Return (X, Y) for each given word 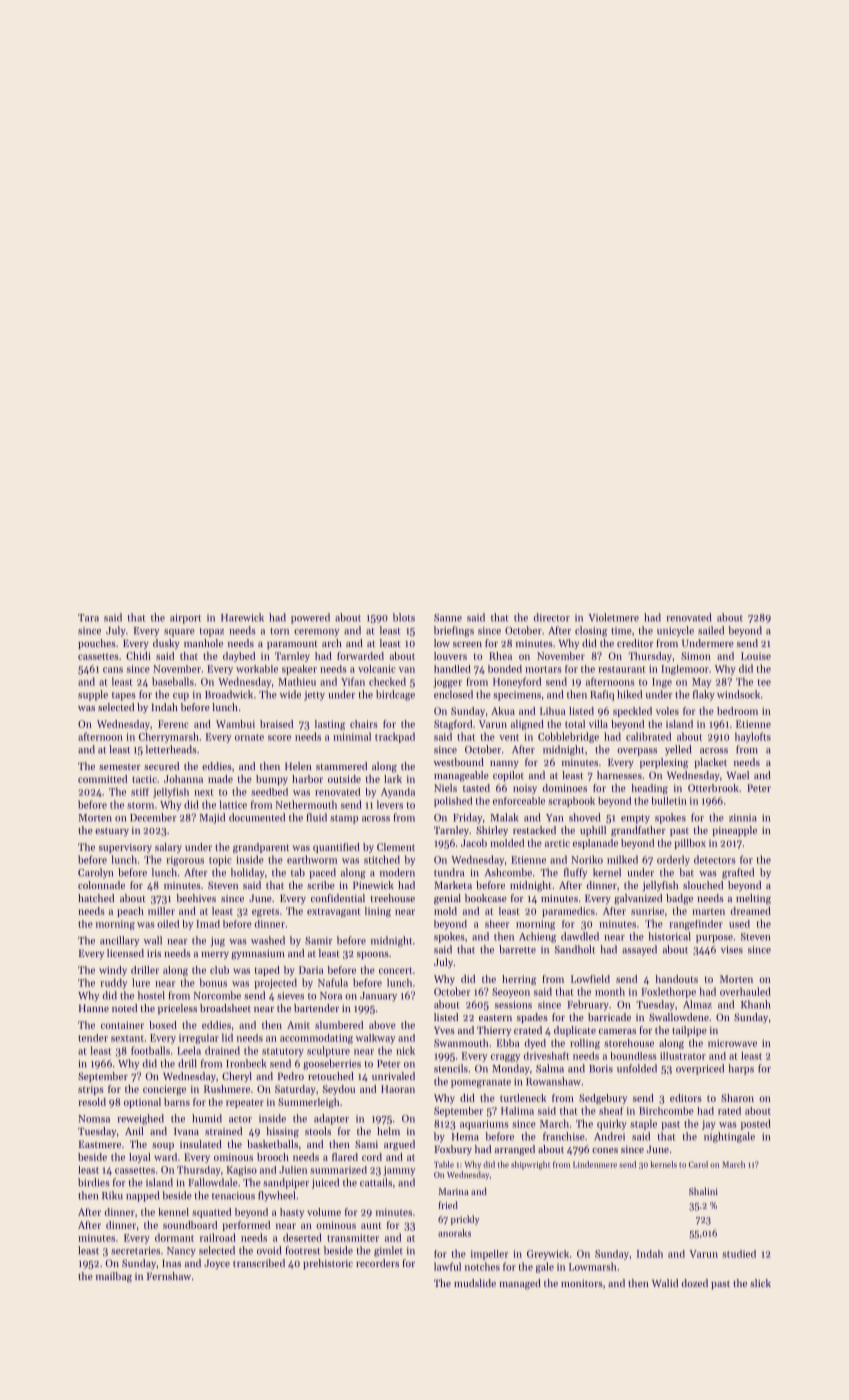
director (552, 617)
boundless (634, 1056)
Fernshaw (169, 1276)
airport (185, 619)
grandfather (638, 831)
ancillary (119, 941)
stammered (341, 766)
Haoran (398, 1089)
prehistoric (328, 1264)
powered (310, 618)
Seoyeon (511, 993)
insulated (201, 1144)
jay (709, 1125)
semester (120, 767)
